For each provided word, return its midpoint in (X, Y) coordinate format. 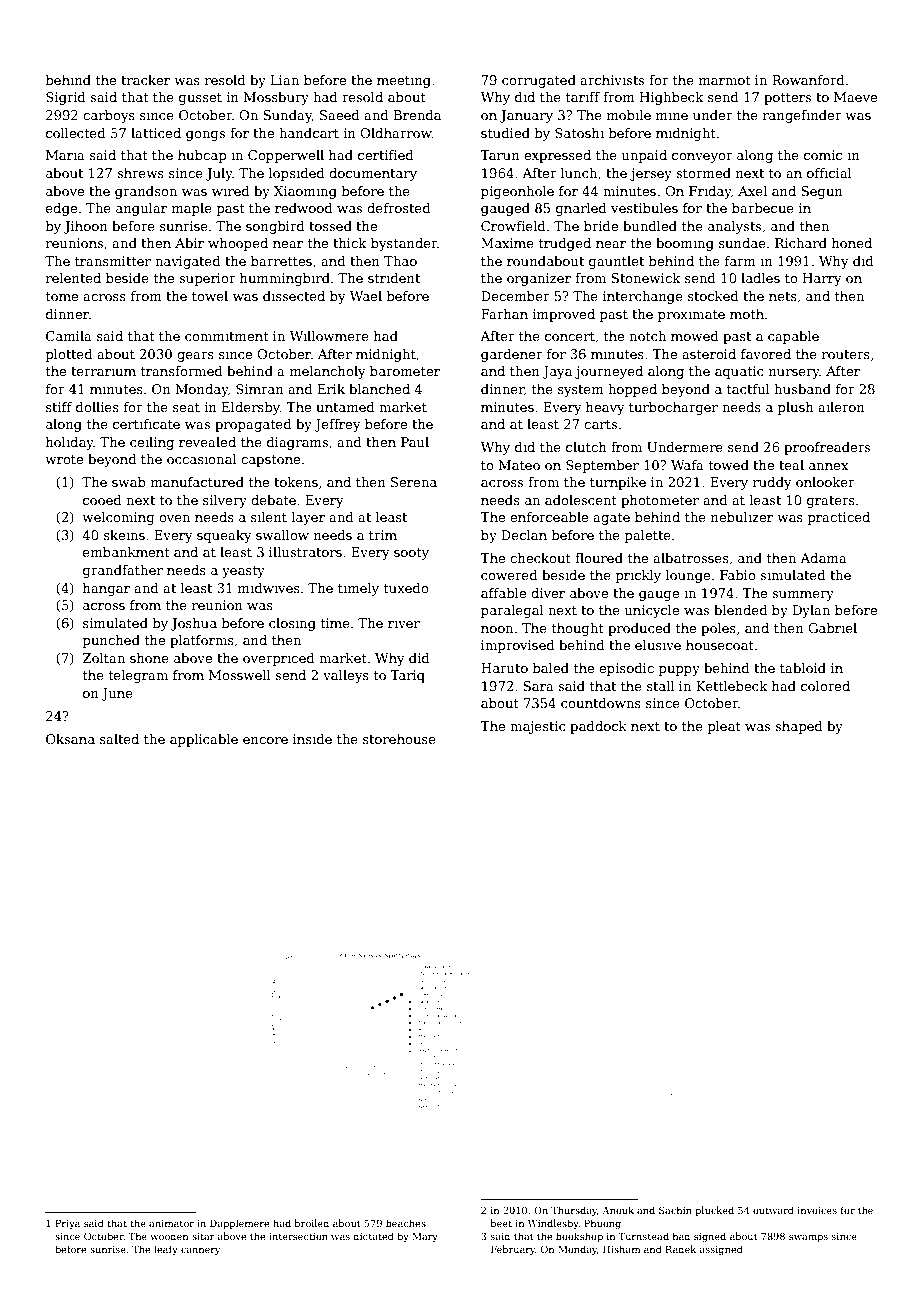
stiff (59, 407)
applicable (204, 740)
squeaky (224, 536)
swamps (808, 1238)
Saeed (340, 115)
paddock (598, 727)
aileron (841, 407)
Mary (425, 1237)
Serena (414, 482)
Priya (68, 1224)
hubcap (202, 156)
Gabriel (832, 628)
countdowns (601, 703)
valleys (346, 676)
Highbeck (672, 98)
